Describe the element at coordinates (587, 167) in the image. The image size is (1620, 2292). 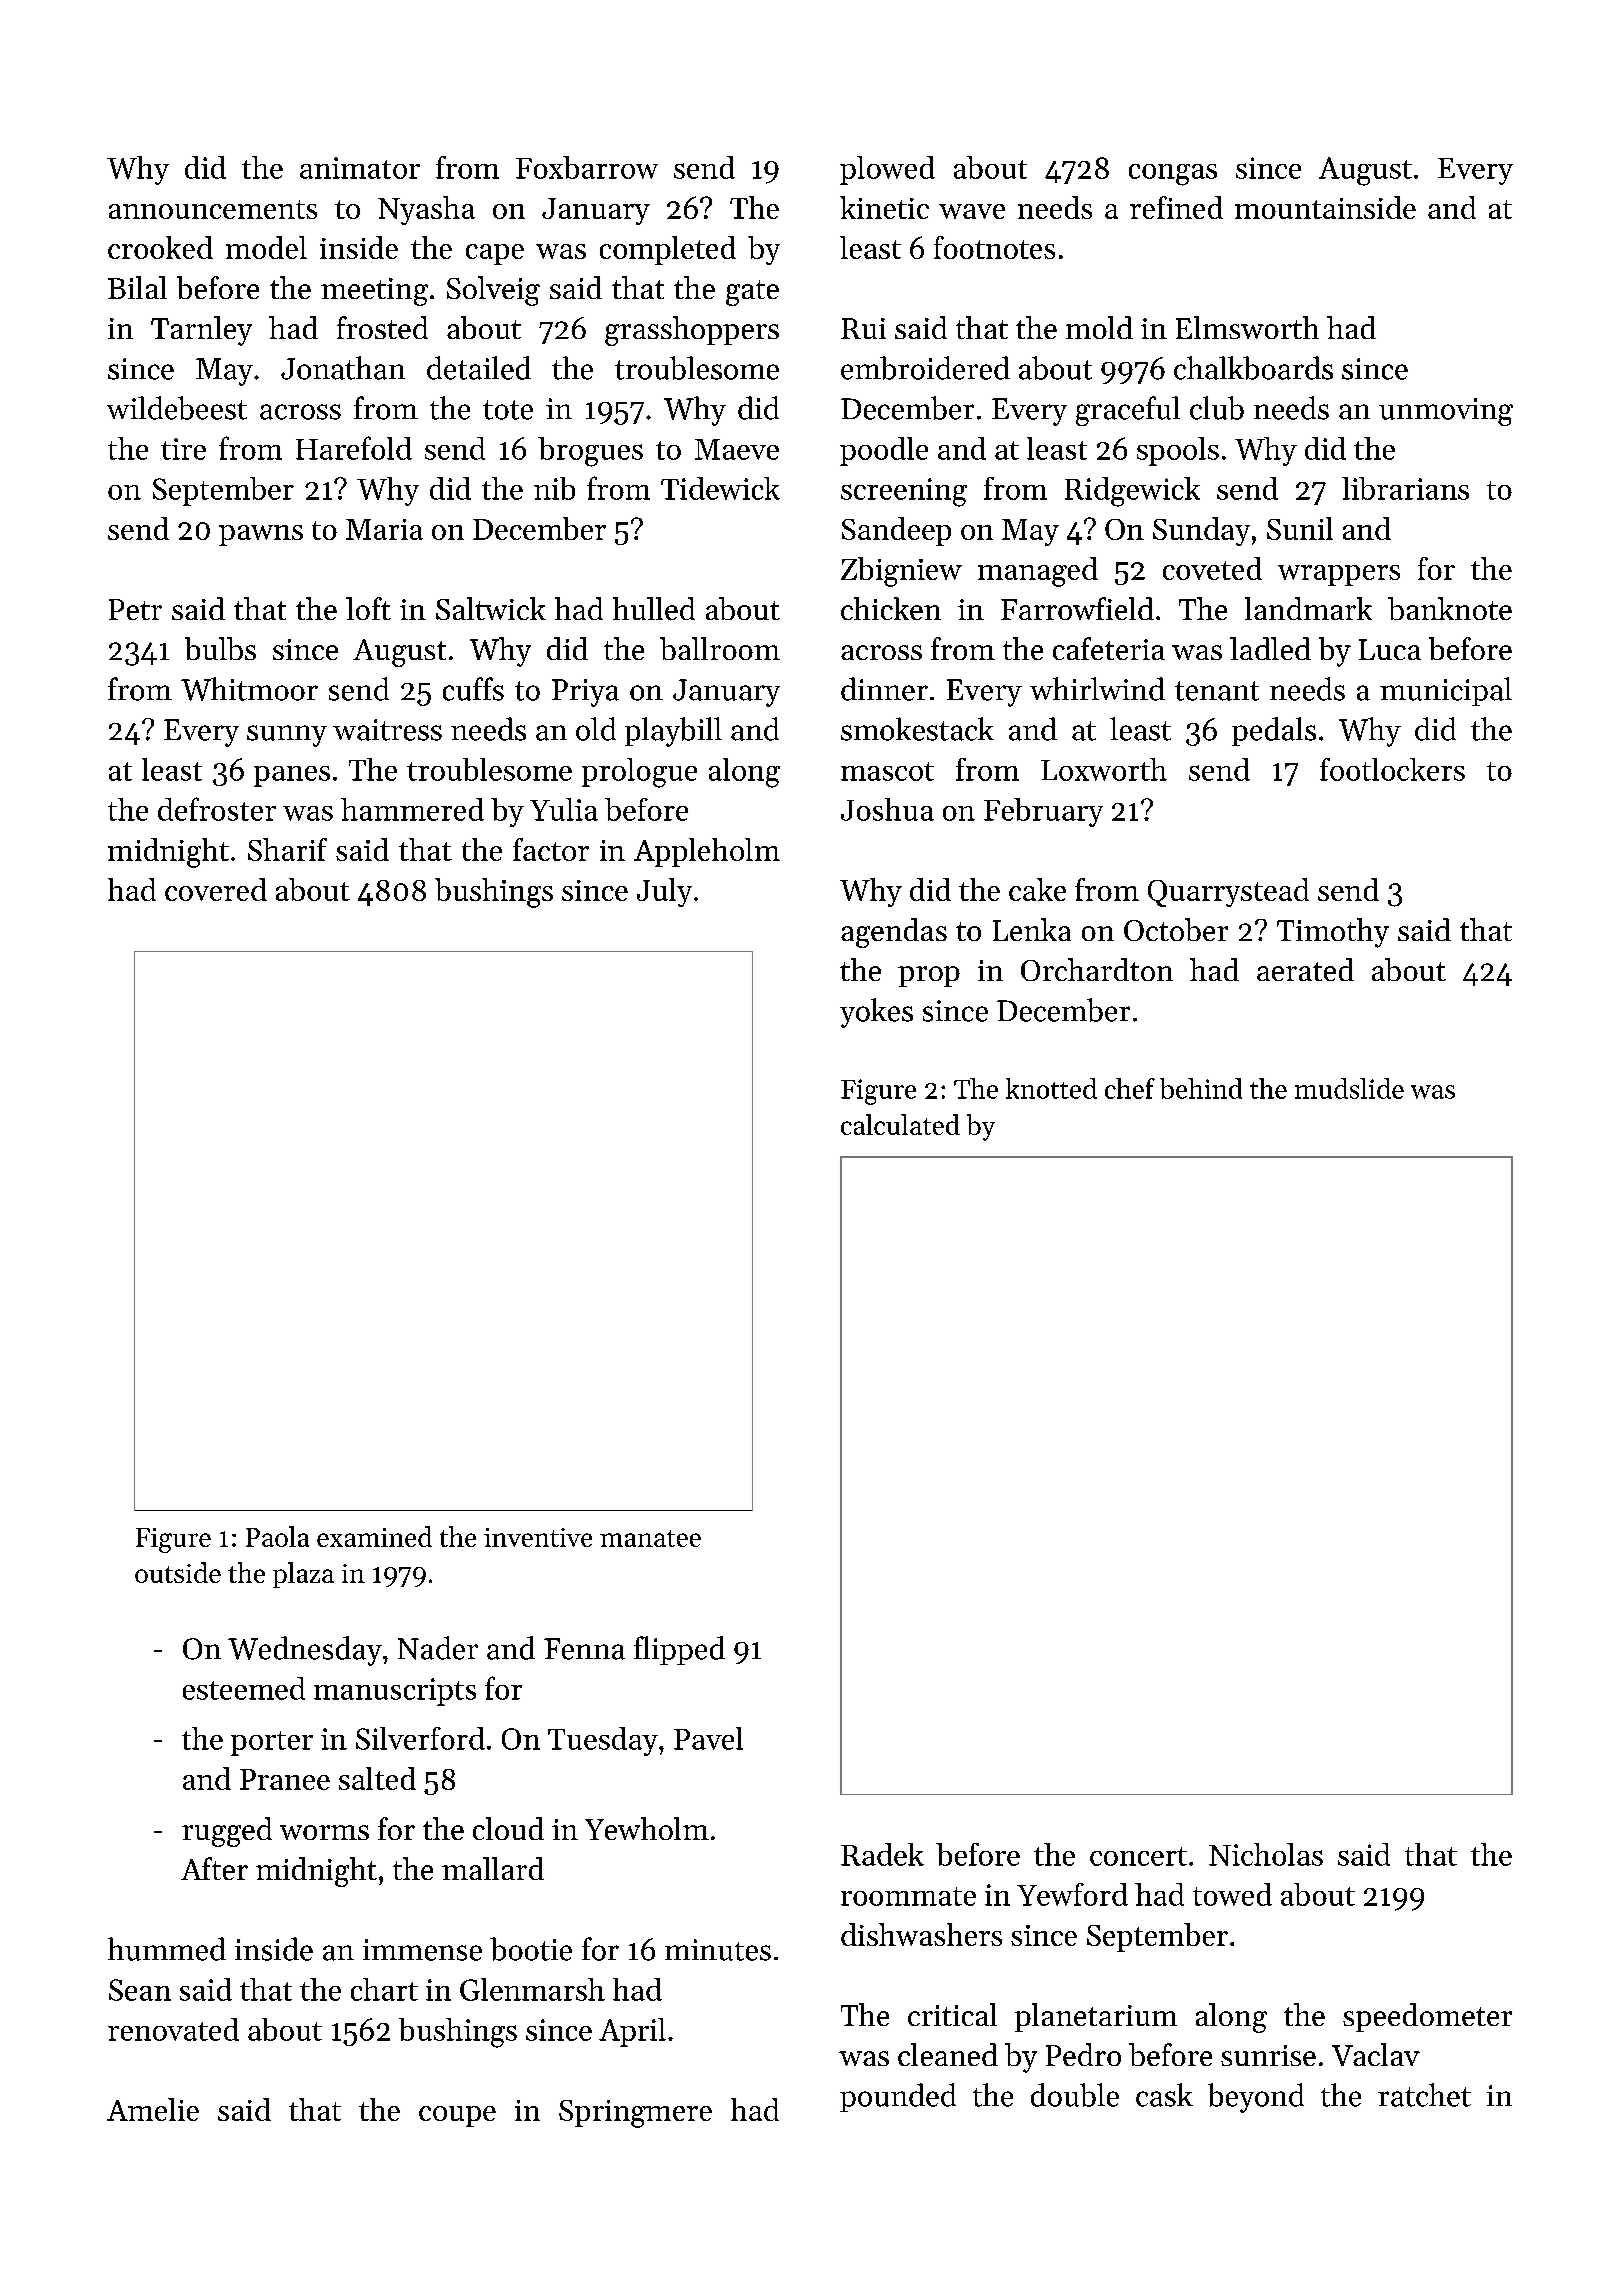
I see `Foxbarrow` at that location.
